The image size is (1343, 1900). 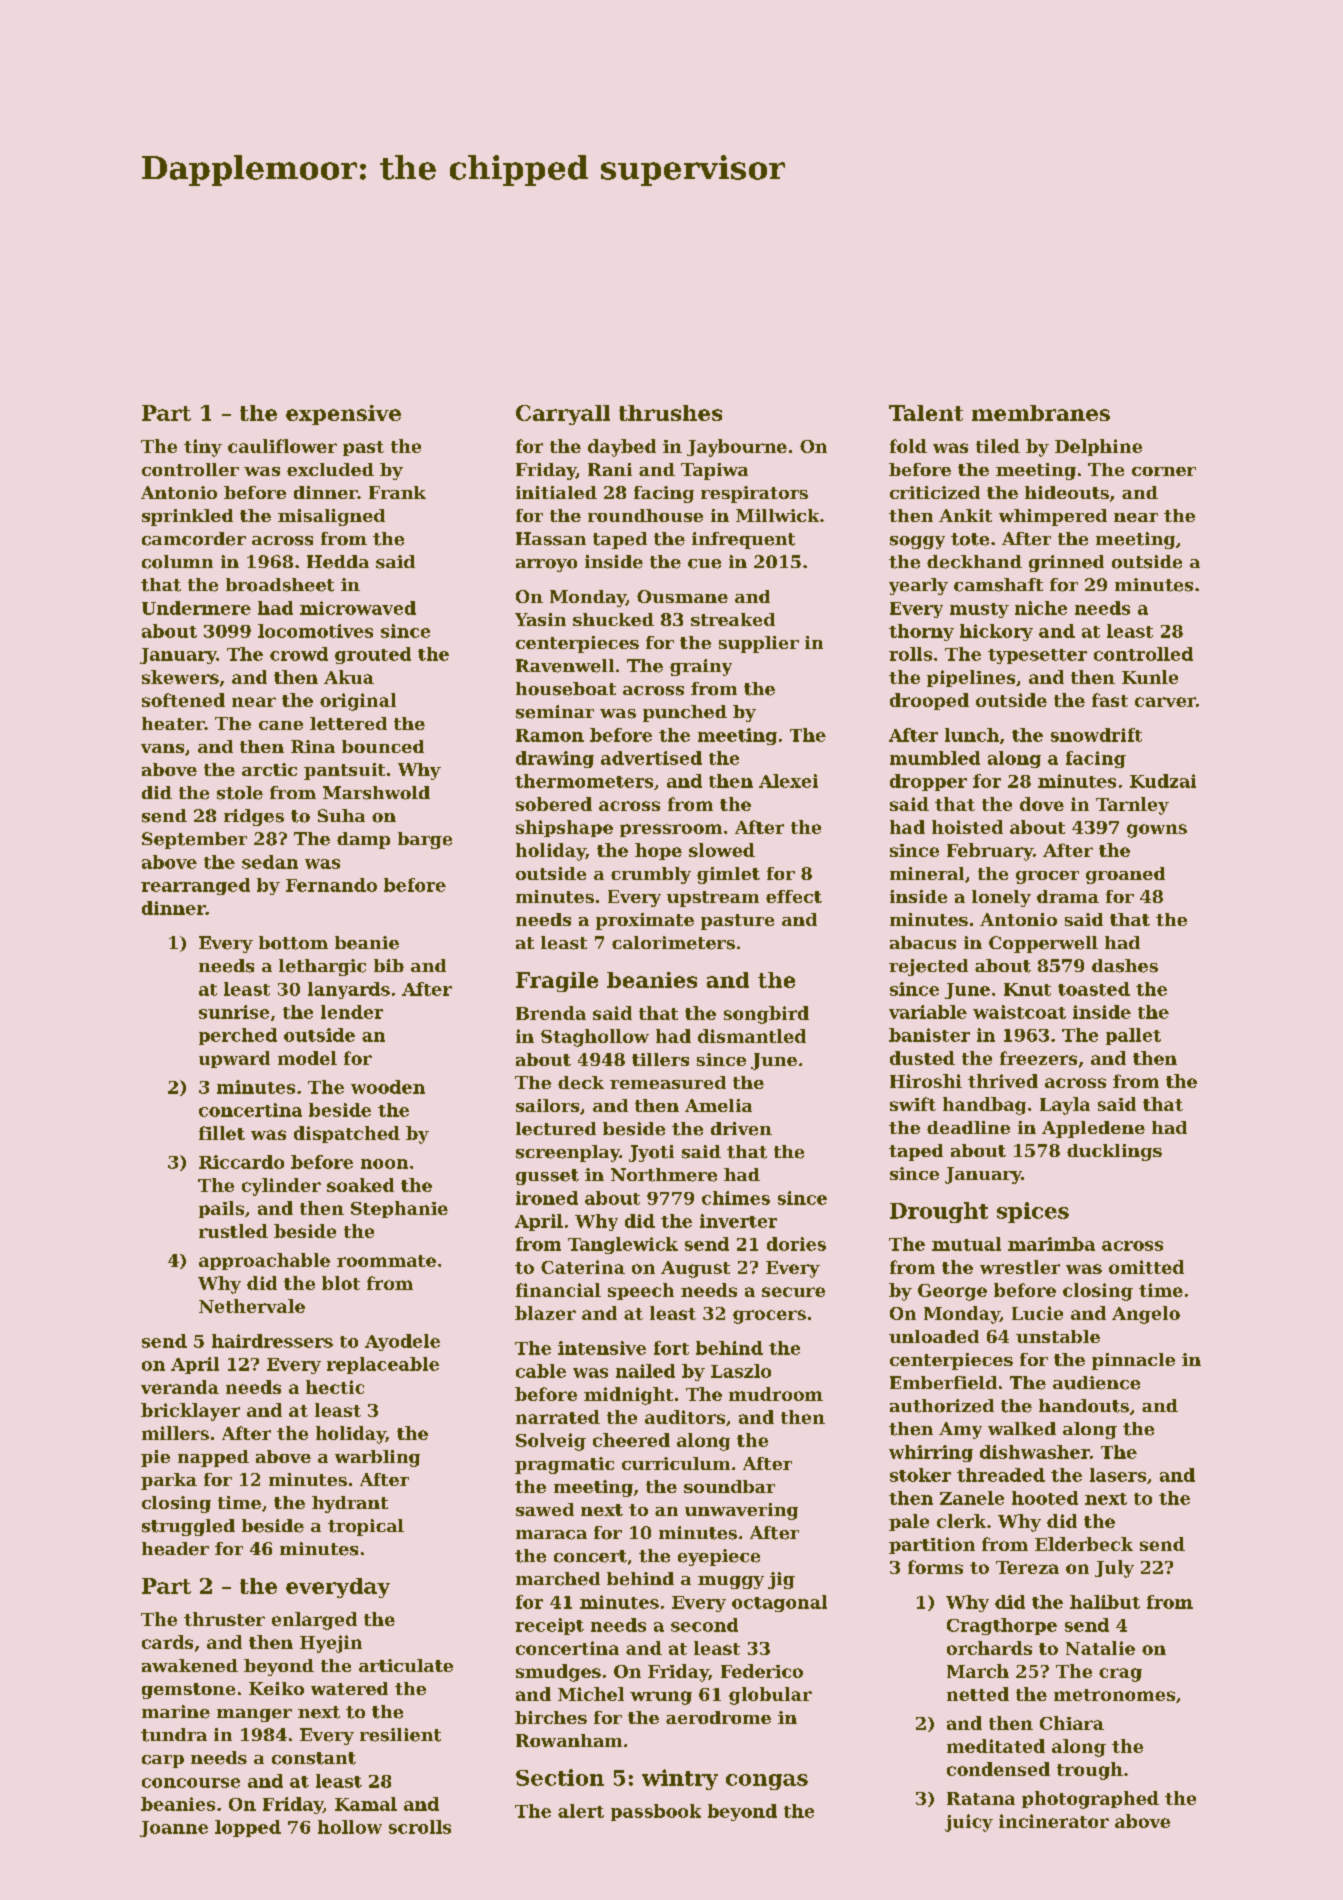 What do you see at coordinates (341, 1283) in the screenshot?
I see `blot` at bounding box center [341, 1283].
